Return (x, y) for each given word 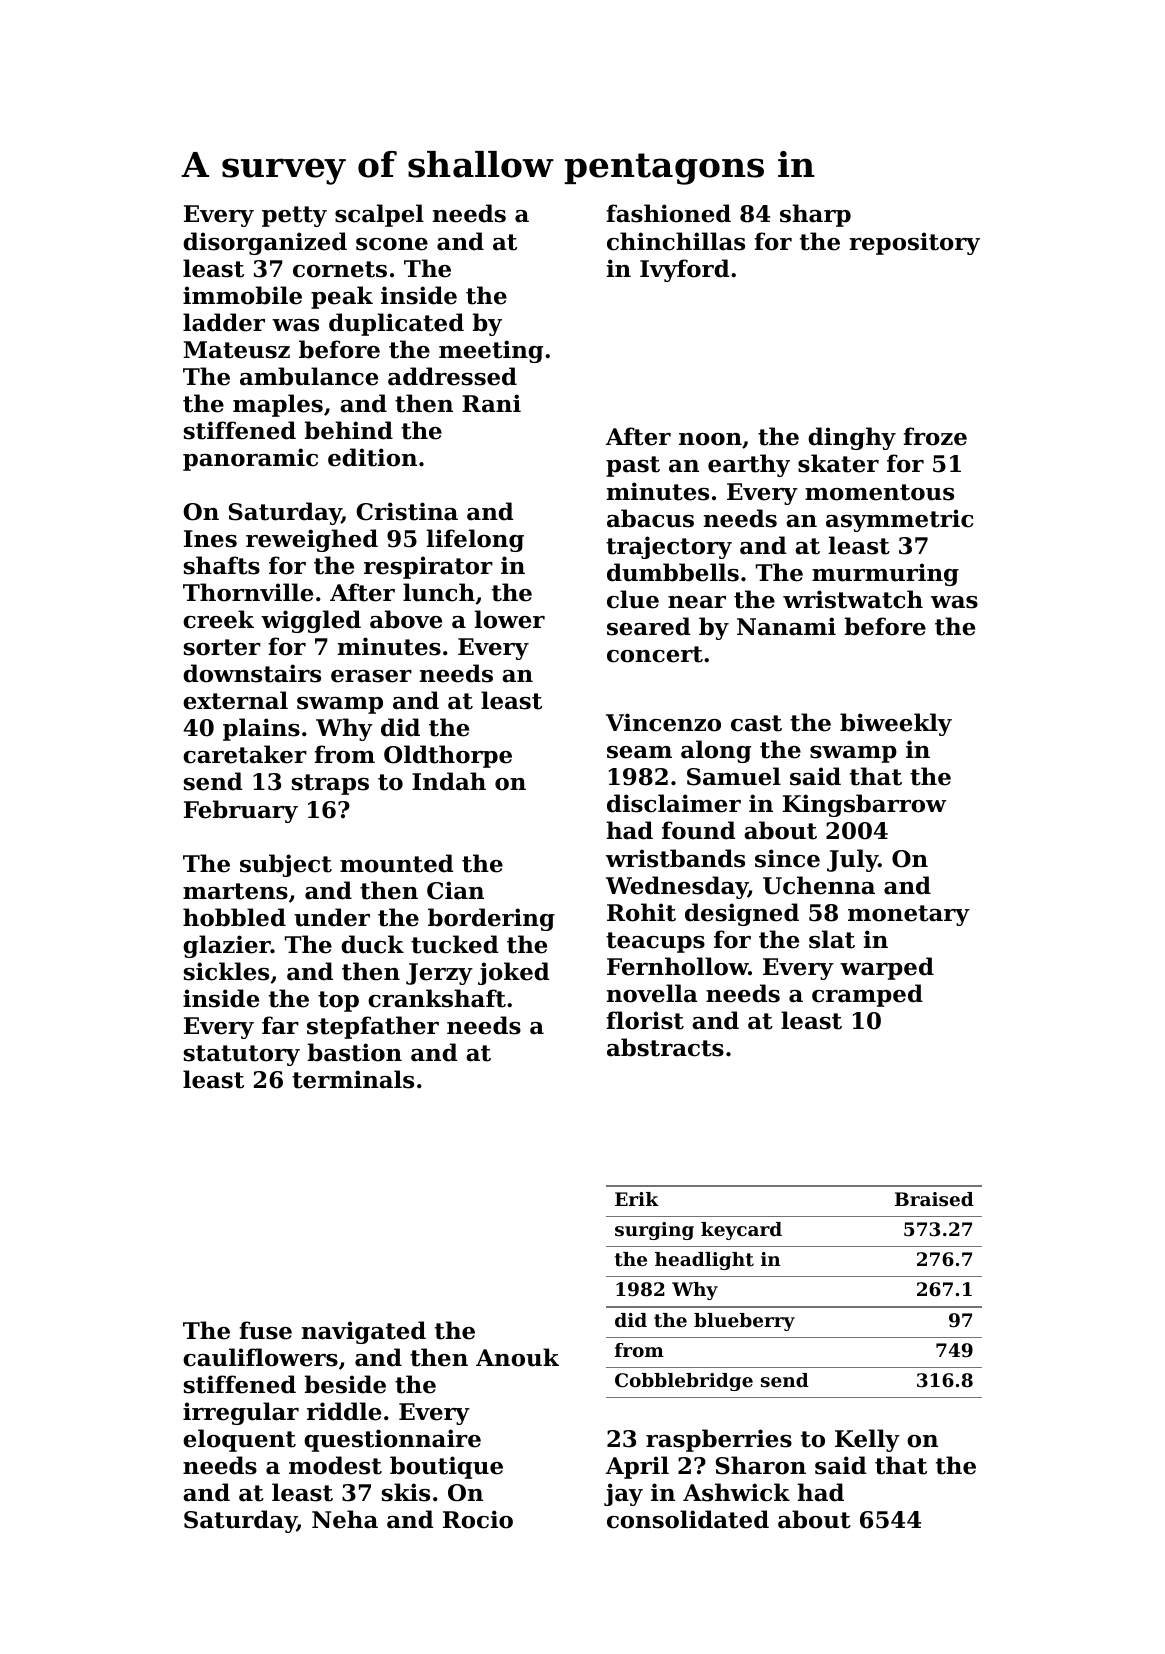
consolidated (688, 1519)
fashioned (668, 213)
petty (294, 216)
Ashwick (736, 1492)
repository (914, 243)
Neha (345, 1519)
